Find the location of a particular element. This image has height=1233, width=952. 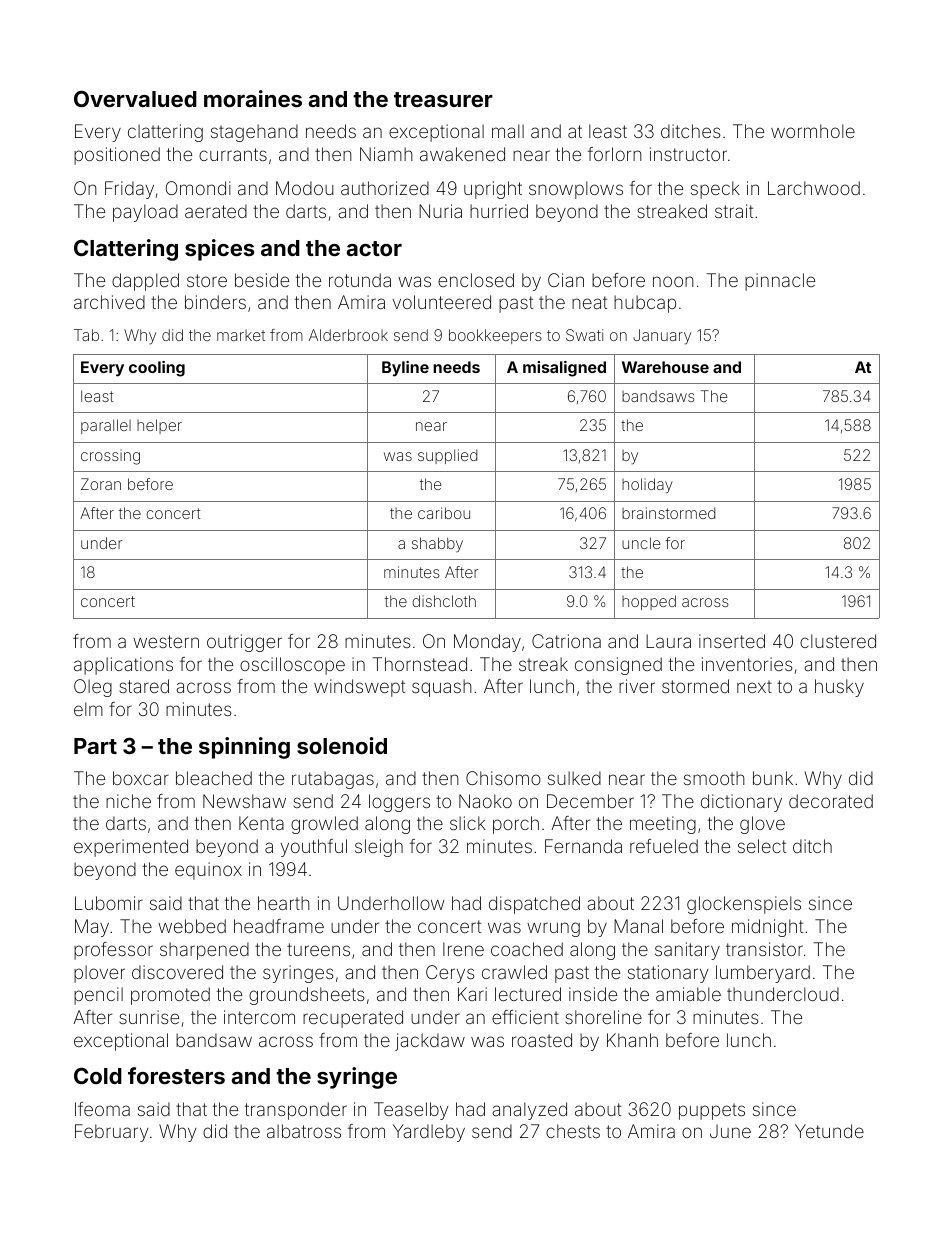

wormhole is located at coordinates (813, 131).
